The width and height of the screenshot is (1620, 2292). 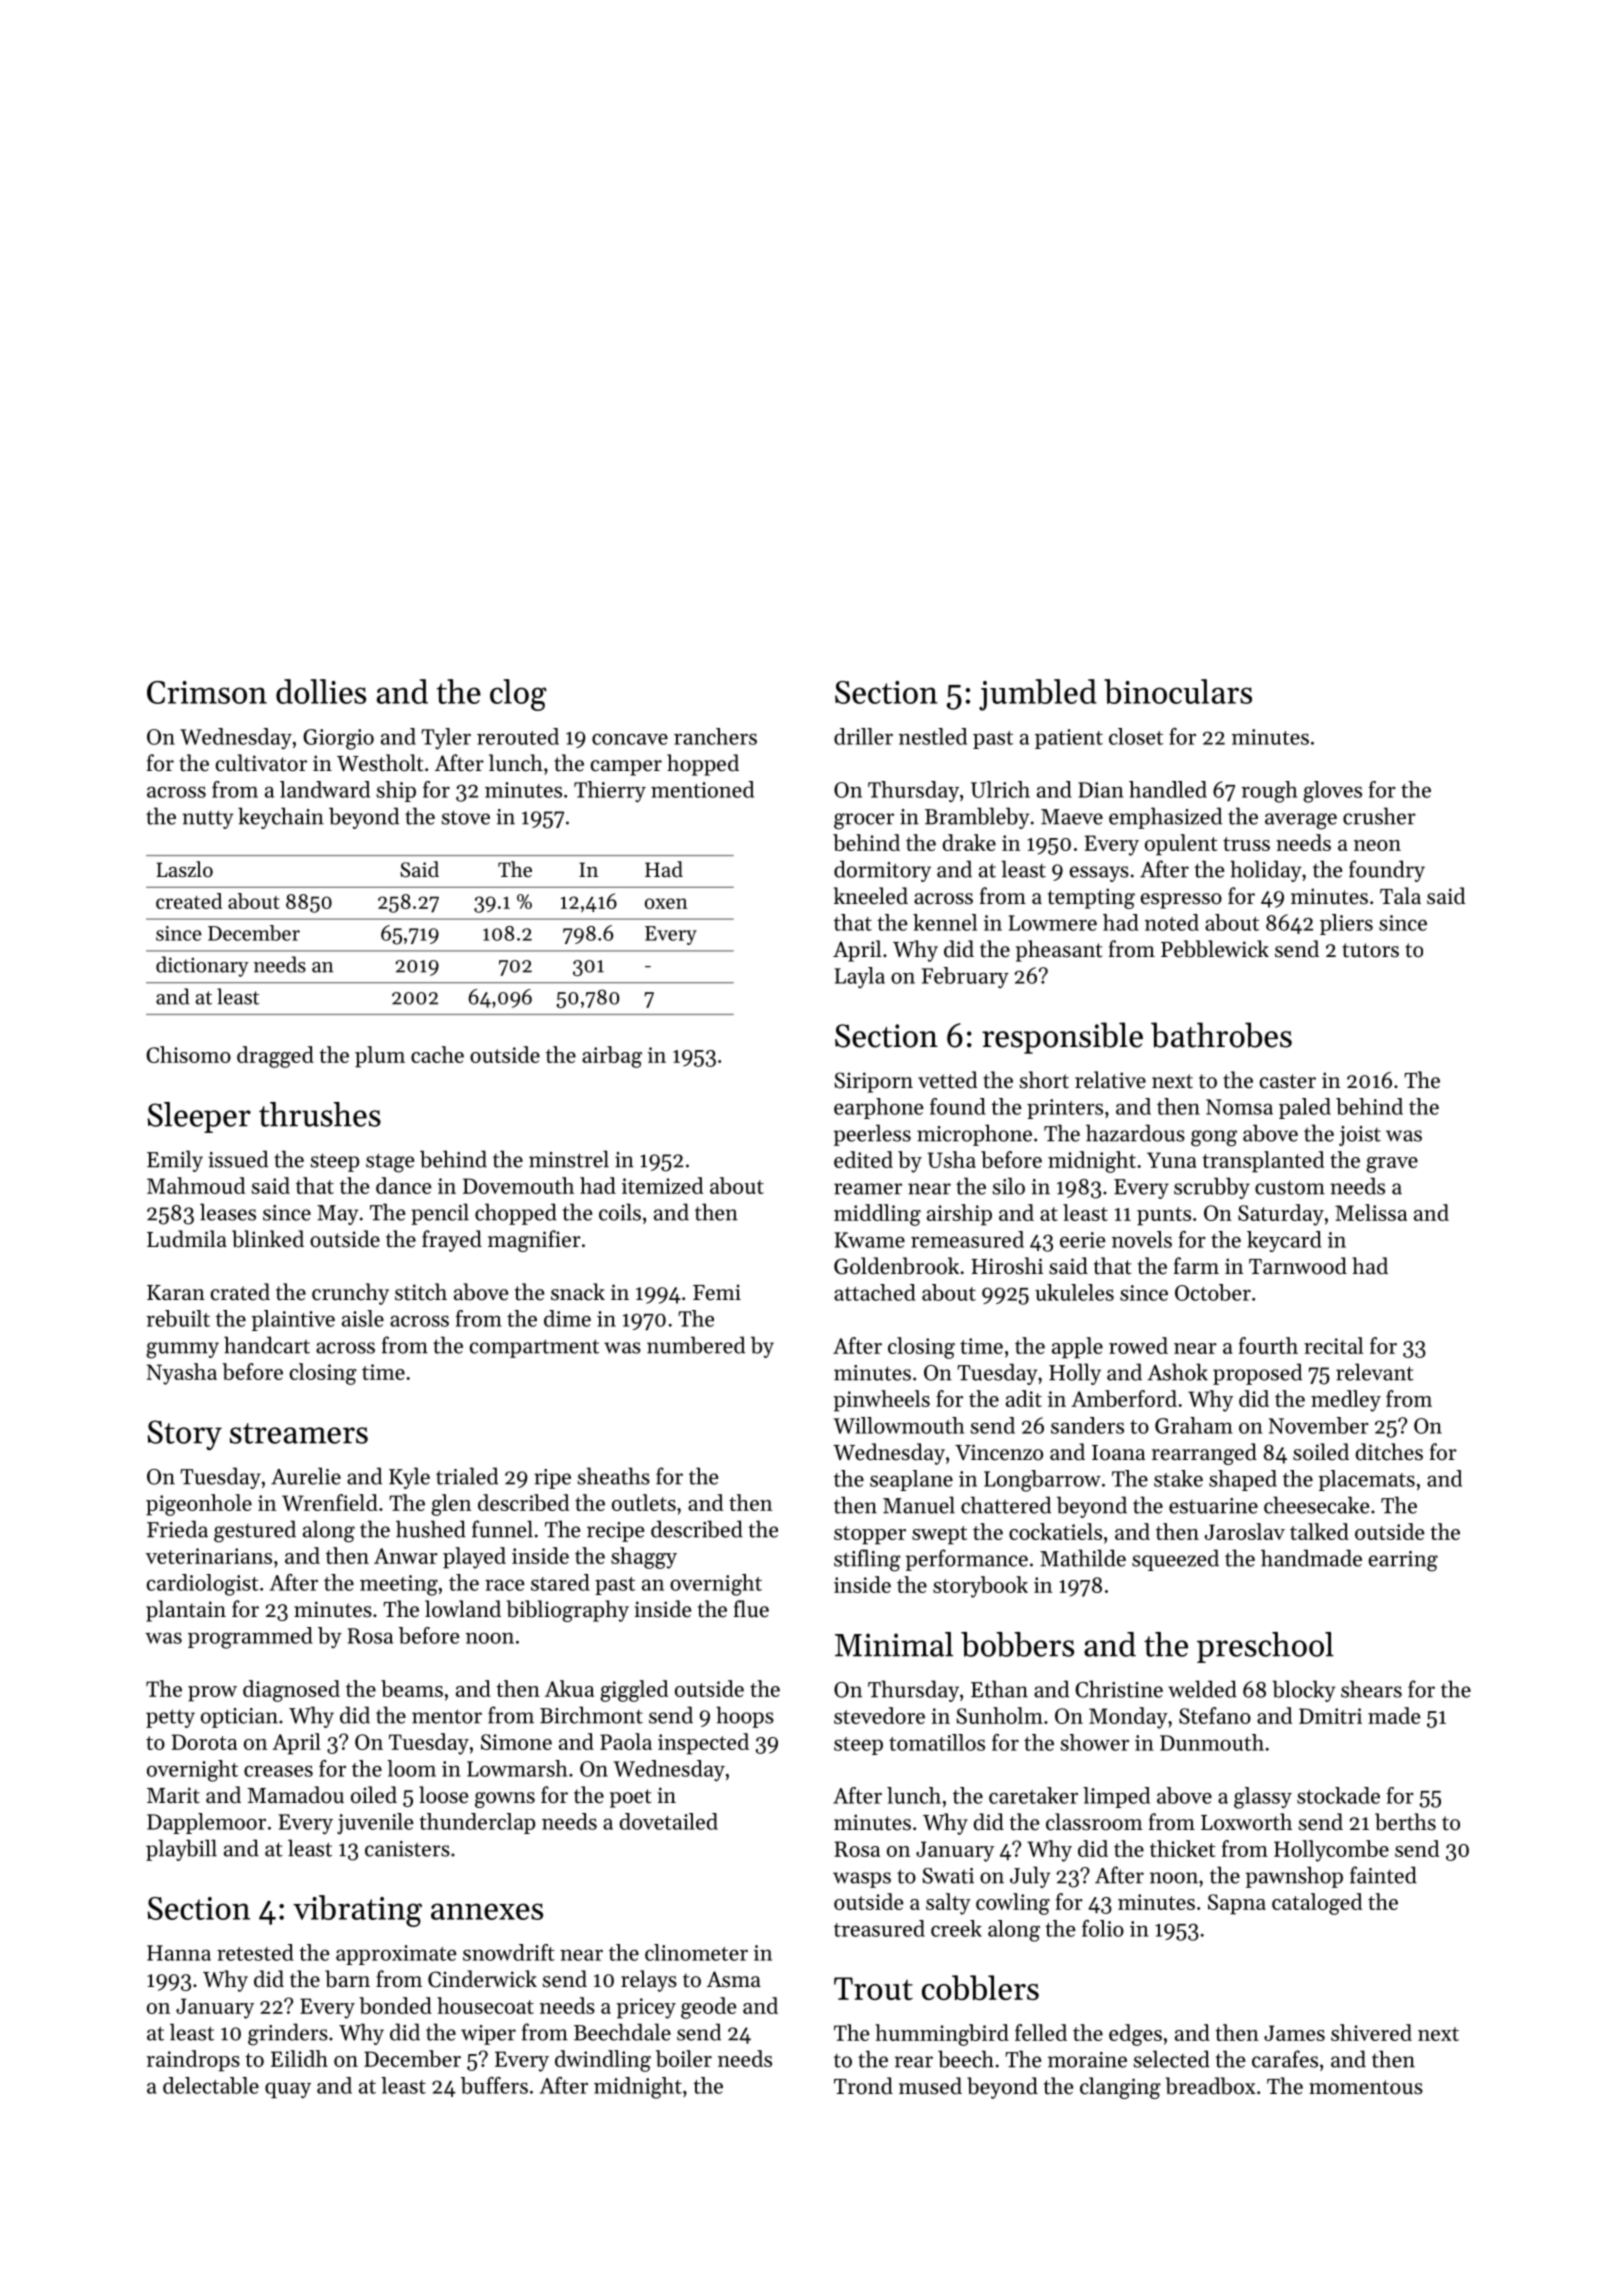 I want to click on wasps, so click(x=862, y=1880).
